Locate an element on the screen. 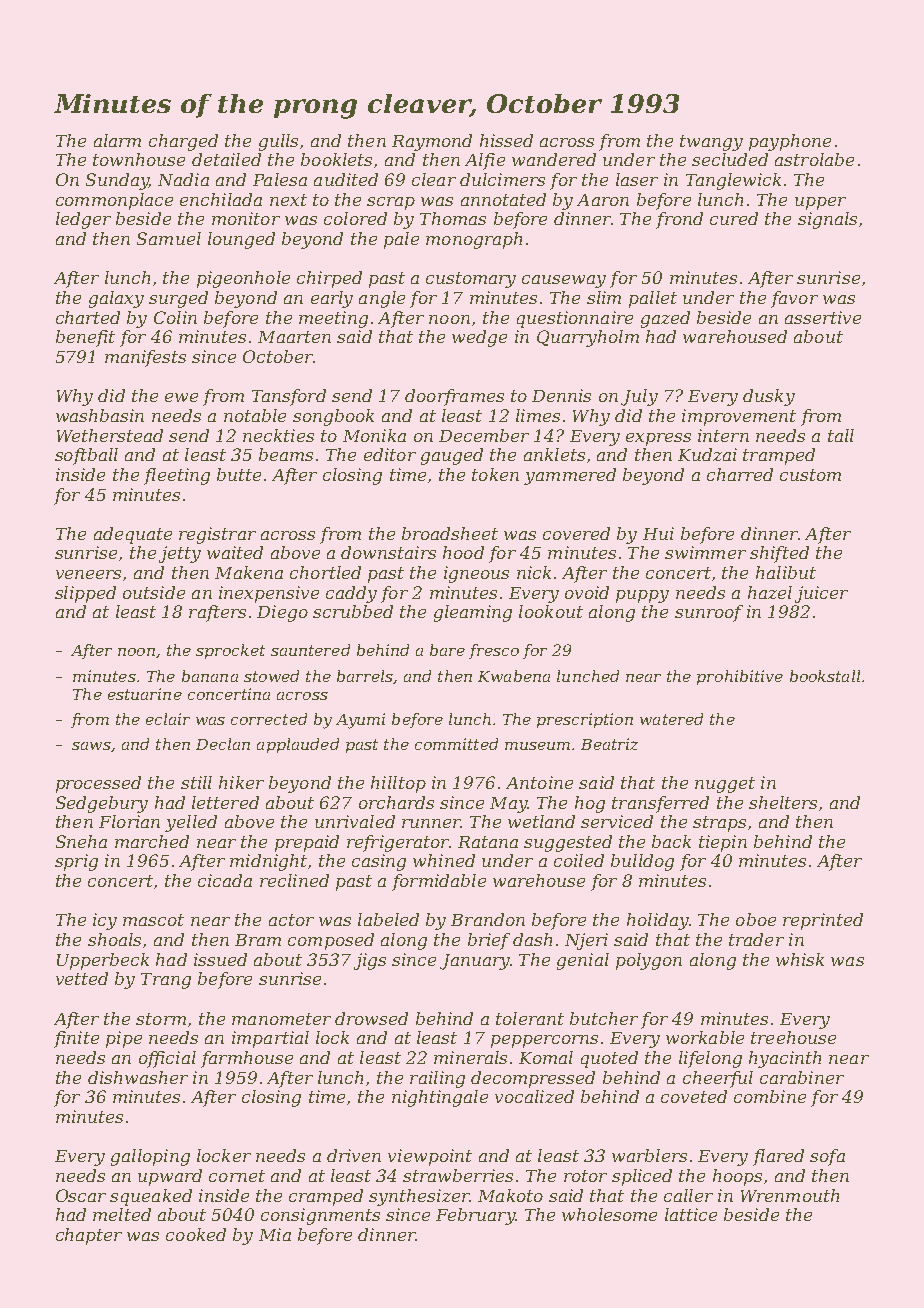 Image resolution: width=924 pixels, height=1308 pixels. hissed is located at coordinates (506, 140).
